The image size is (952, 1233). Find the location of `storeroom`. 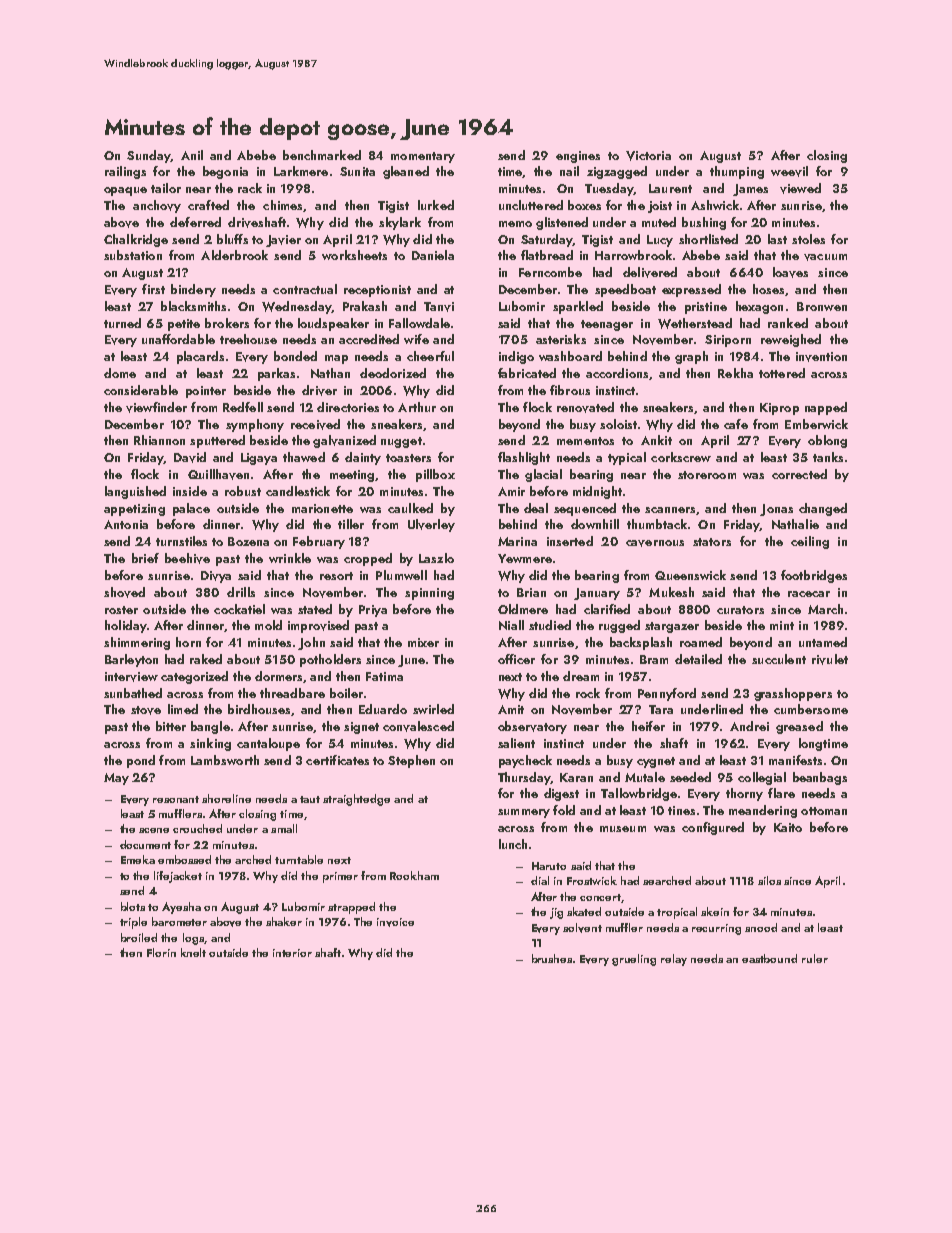

storeroom is located at coordinates (707, 475).
